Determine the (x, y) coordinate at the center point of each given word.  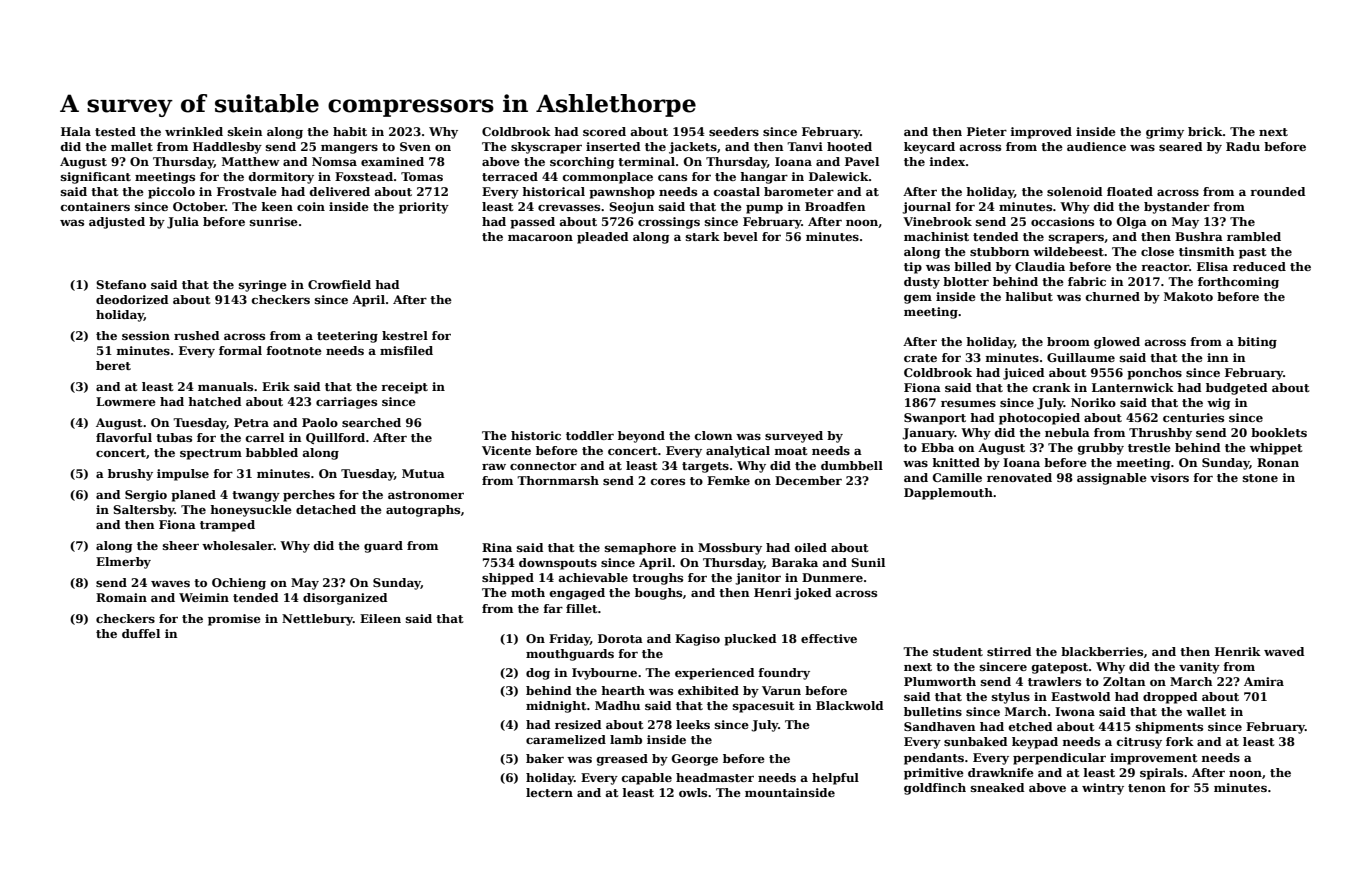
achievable (593, 577)
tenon (1147, 788)
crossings (669, 223)
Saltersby (144, 511)
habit (350, 131)
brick (1205, 131)
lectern (549, 792)
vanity (1199, 668)
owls (693, 792)
